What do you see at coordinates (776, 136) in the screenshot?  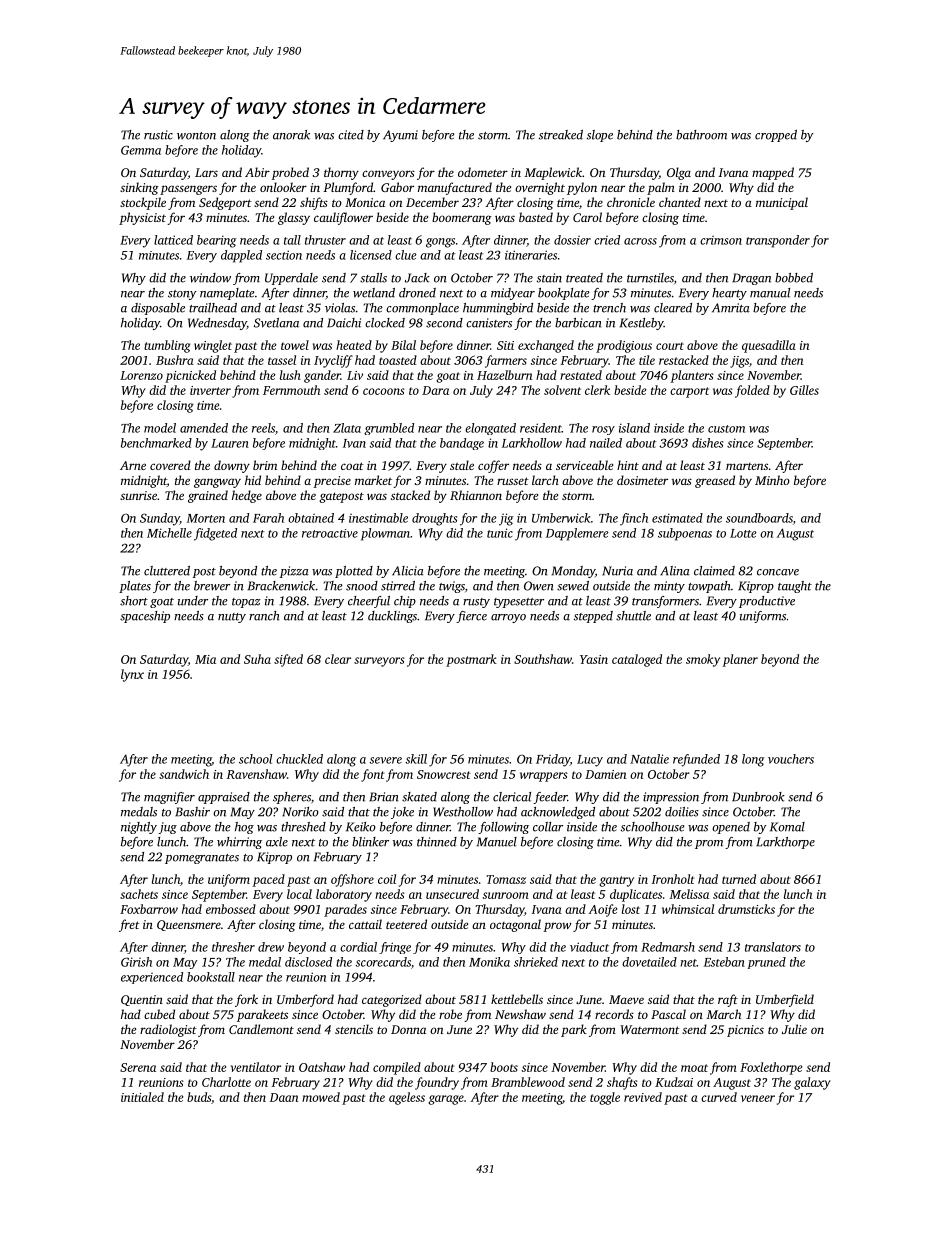 I see `cropped` at bounding box center [776, 136].
